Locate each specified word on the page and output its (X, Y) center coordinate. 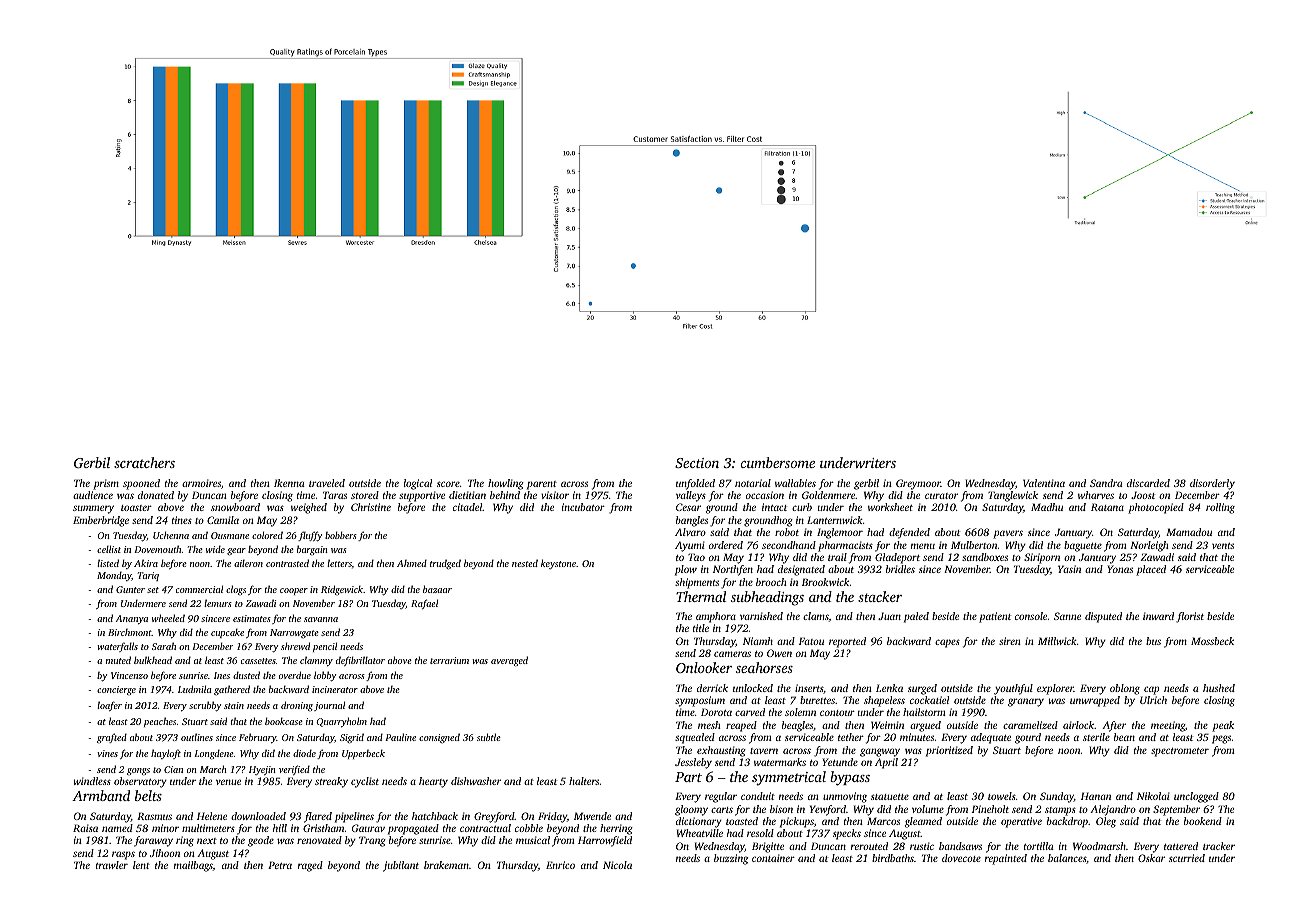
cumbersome (777, 462)
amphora (716, 617)
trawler (112, 865)
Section (697, 463)
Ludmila (195, 689)
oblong (1125, 689)
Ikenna (289, 483)
